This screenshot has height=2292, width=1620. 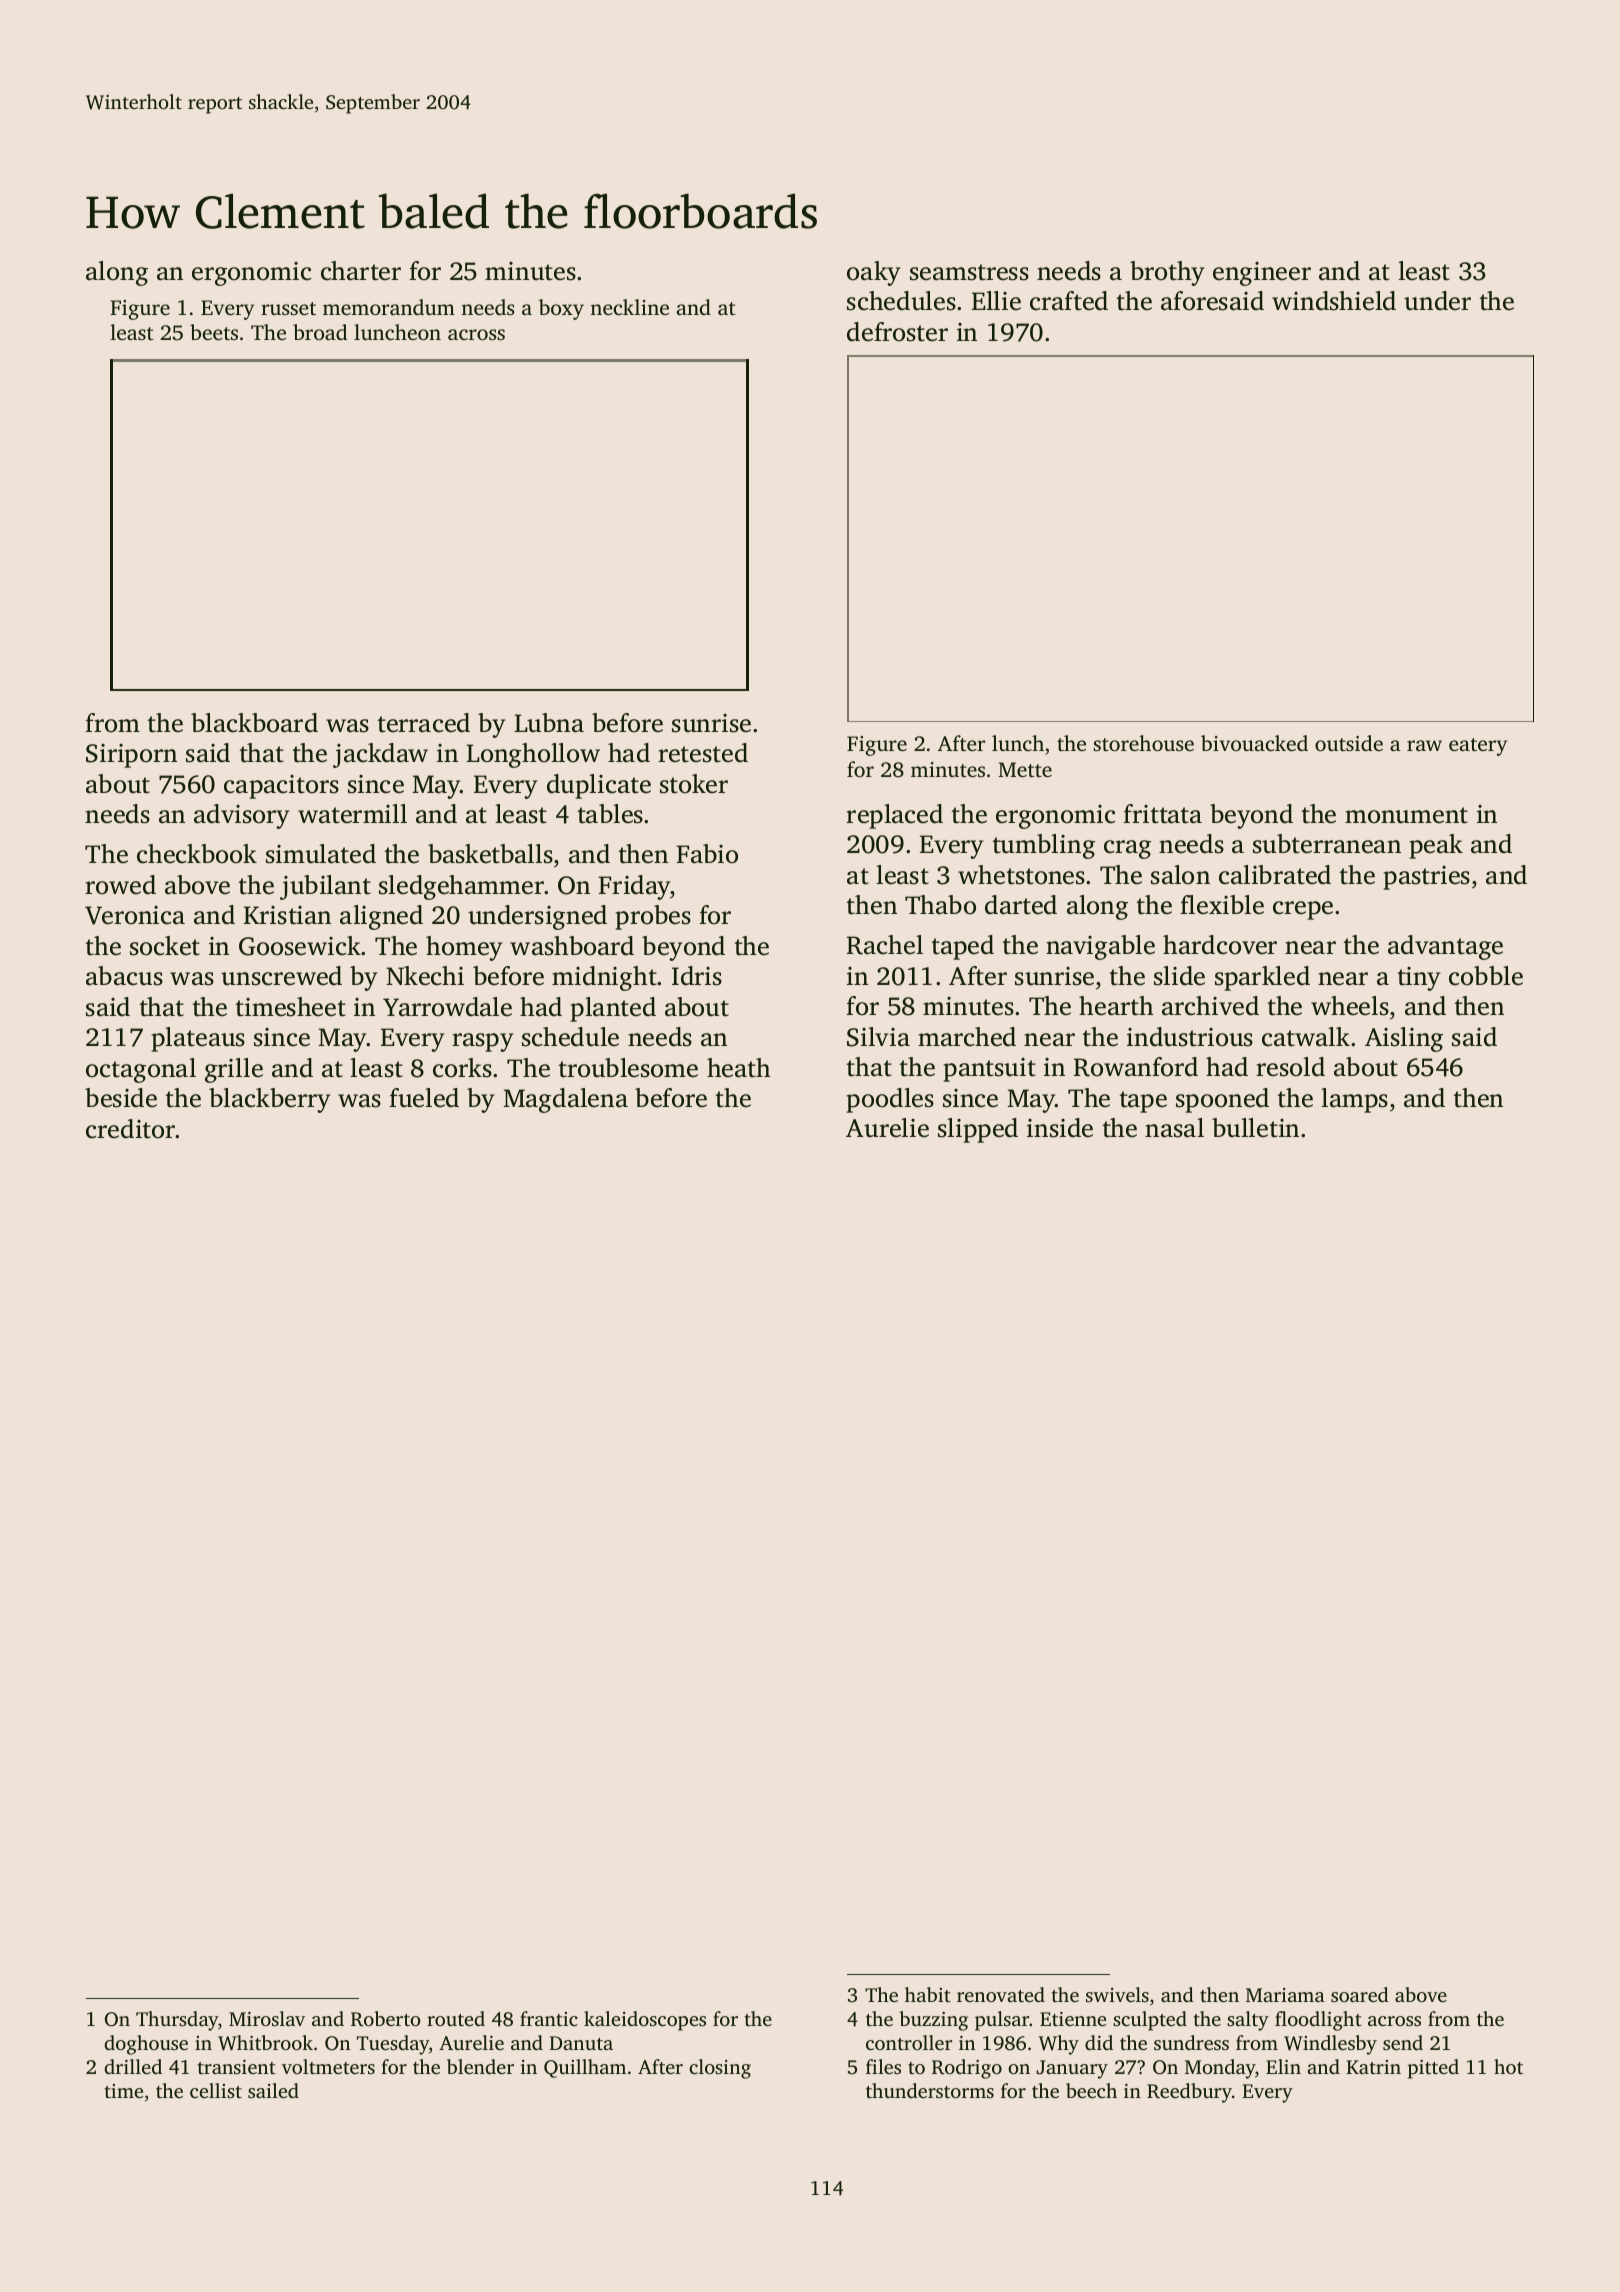 I want to click on lamps, so click(x=1354, y=1100).
